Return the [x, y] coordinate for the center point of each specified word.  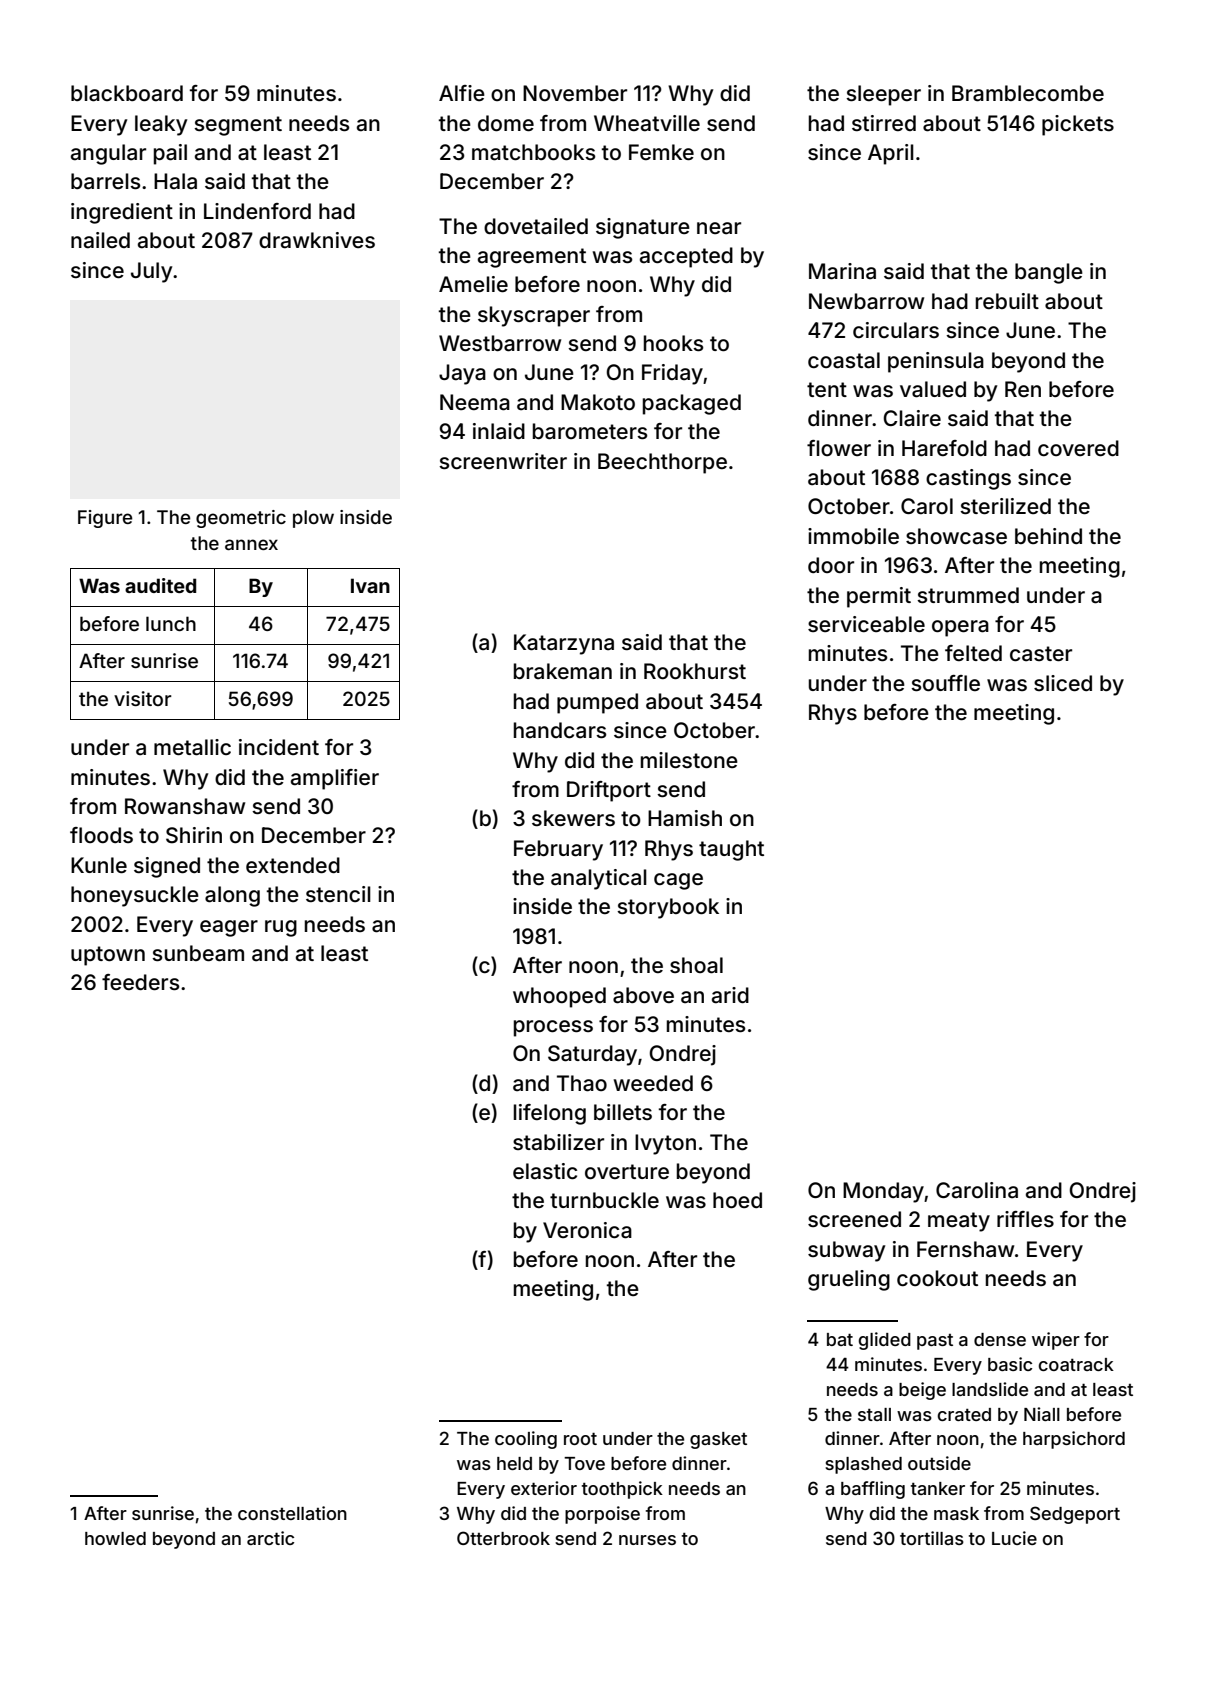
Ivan [370, 585]
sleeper [883, 95]
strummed [968, 595]
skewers [573, 818]
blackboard [127, 93]
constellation [292, 1513]
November [575, 93]
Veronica [587, 1230]
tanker [938, 1488]
